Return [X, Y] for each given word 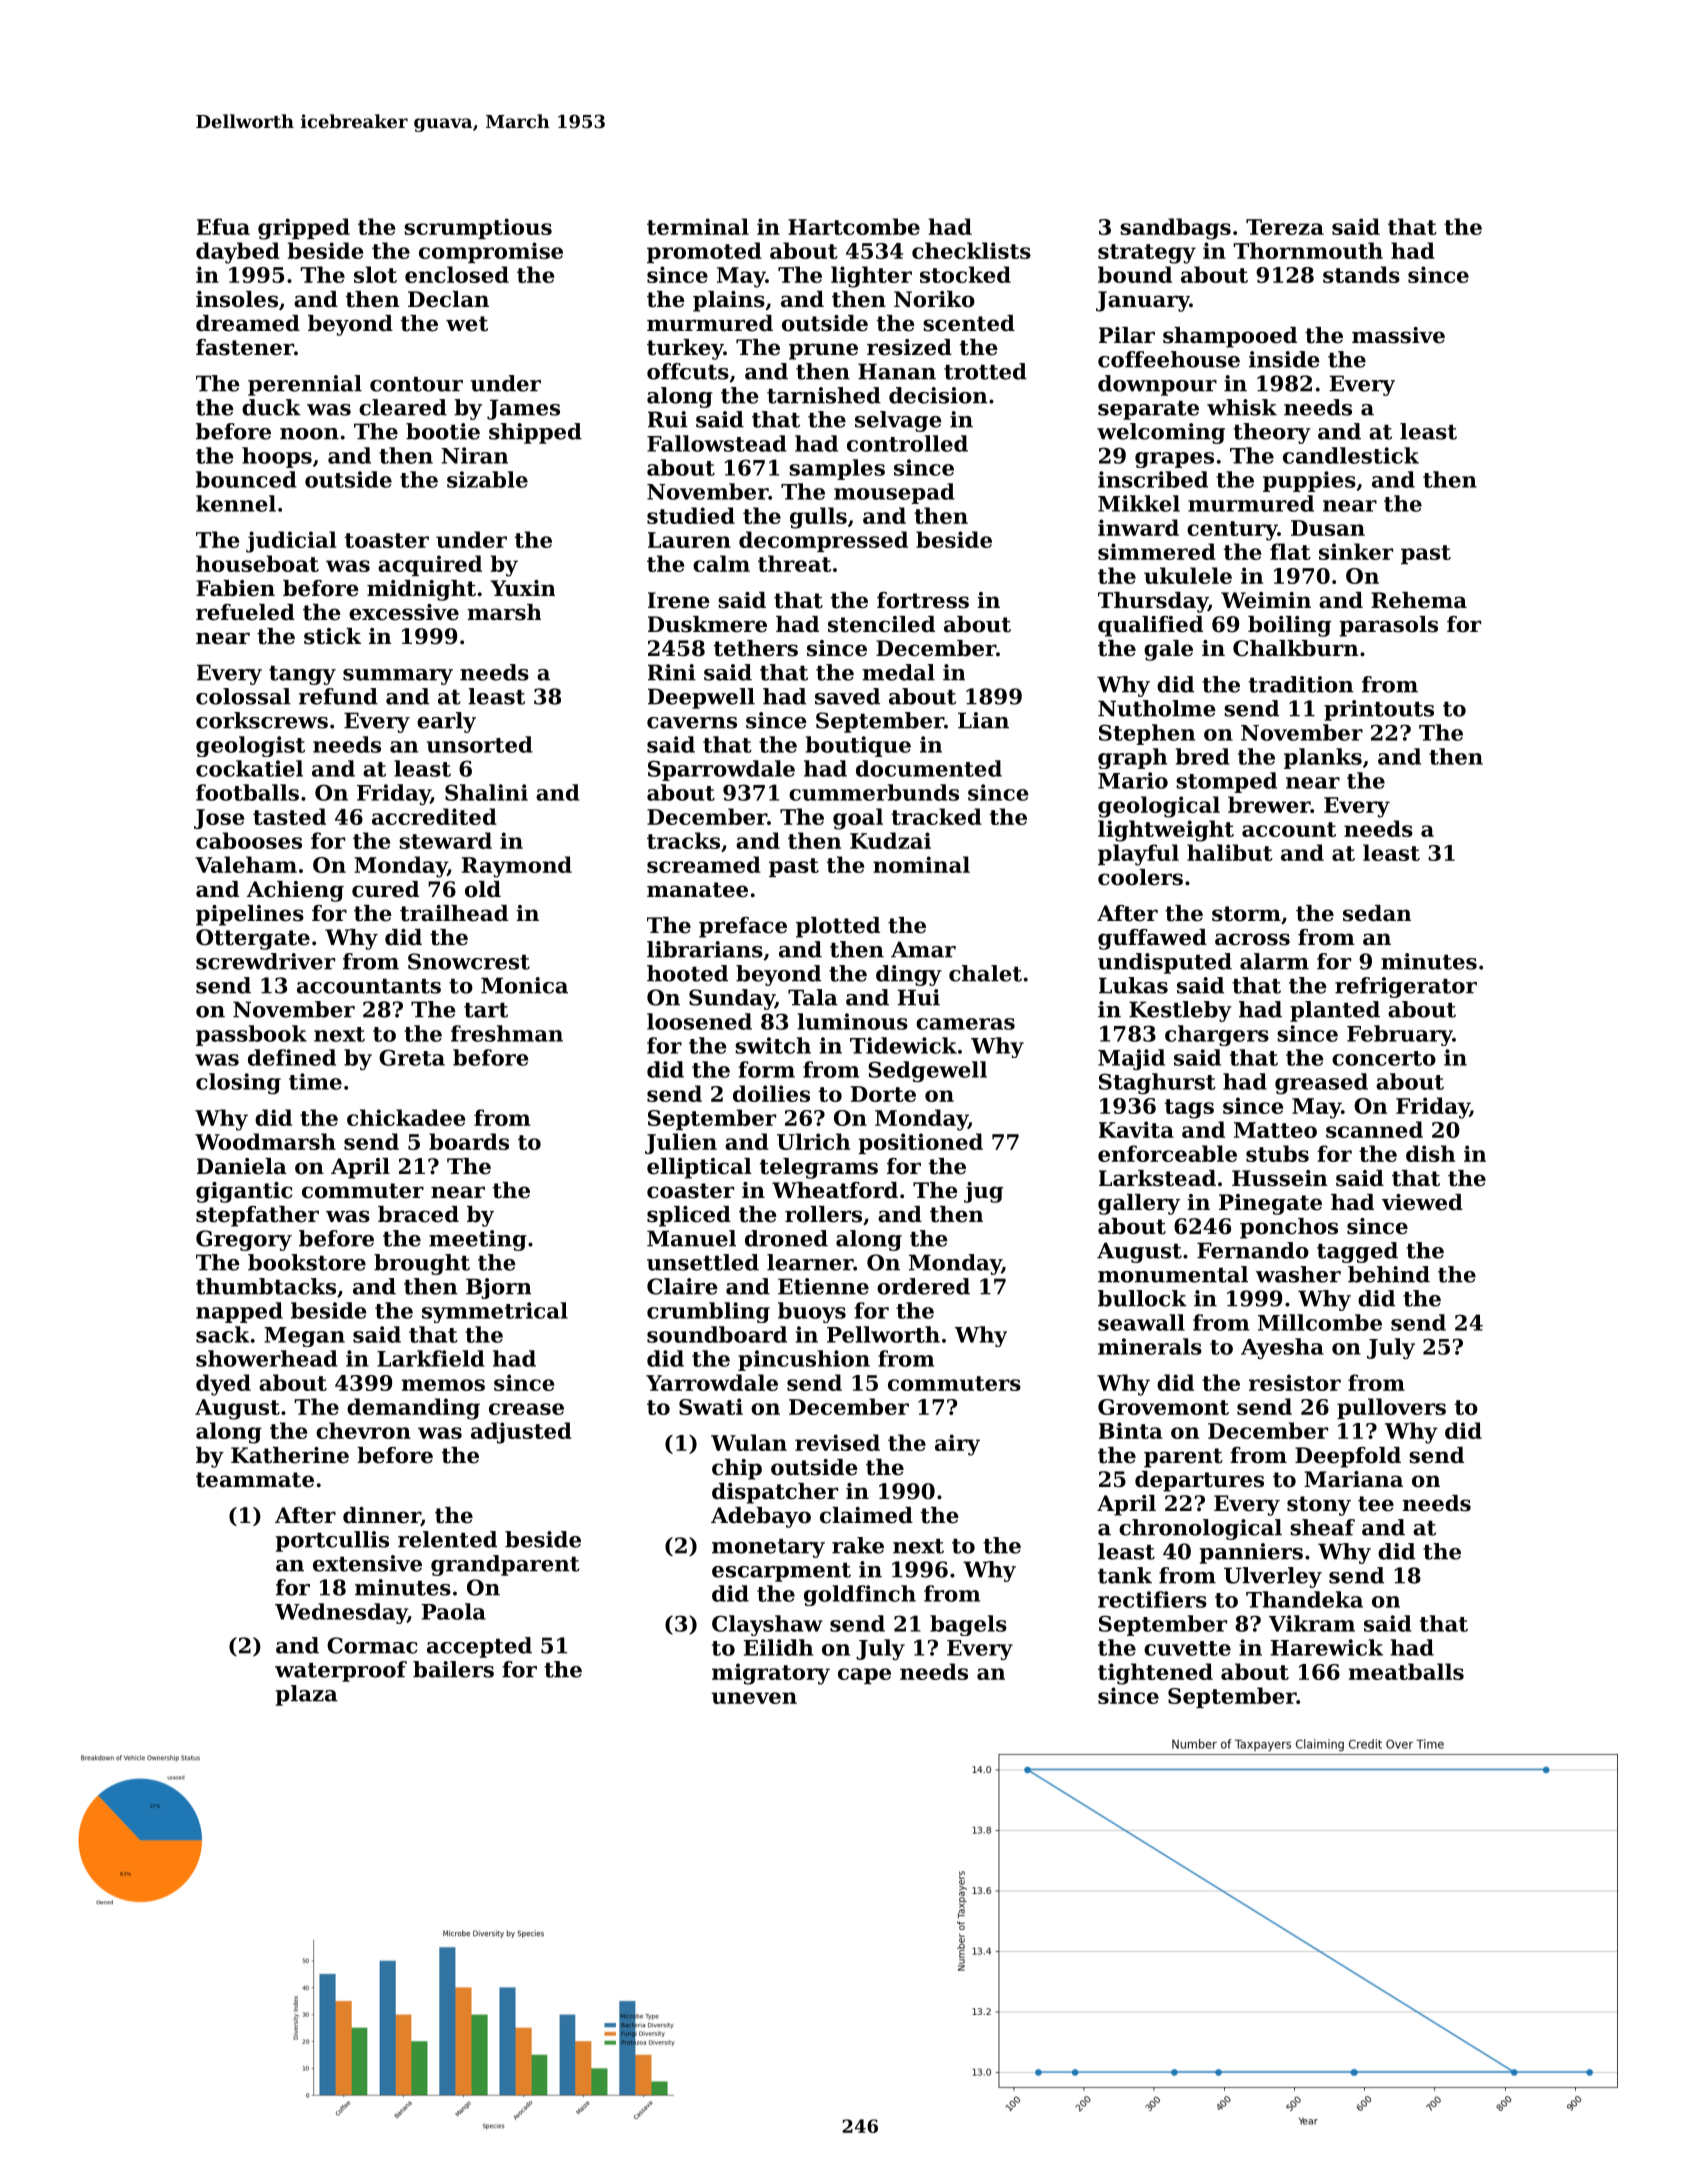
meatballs [1406, 1671]
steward [445, 840]
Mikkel [1139, 503]
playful [1138, 855]
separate [1148, 410]
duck [271, 407]
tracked [936, 816]
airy [957, 1445]
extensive [367, 1563]
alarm [1274, 961]
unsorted [480, 744]
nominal [921, 864]
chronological [1200, 1529]
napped [239, 1312]
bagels [968, 1625]
